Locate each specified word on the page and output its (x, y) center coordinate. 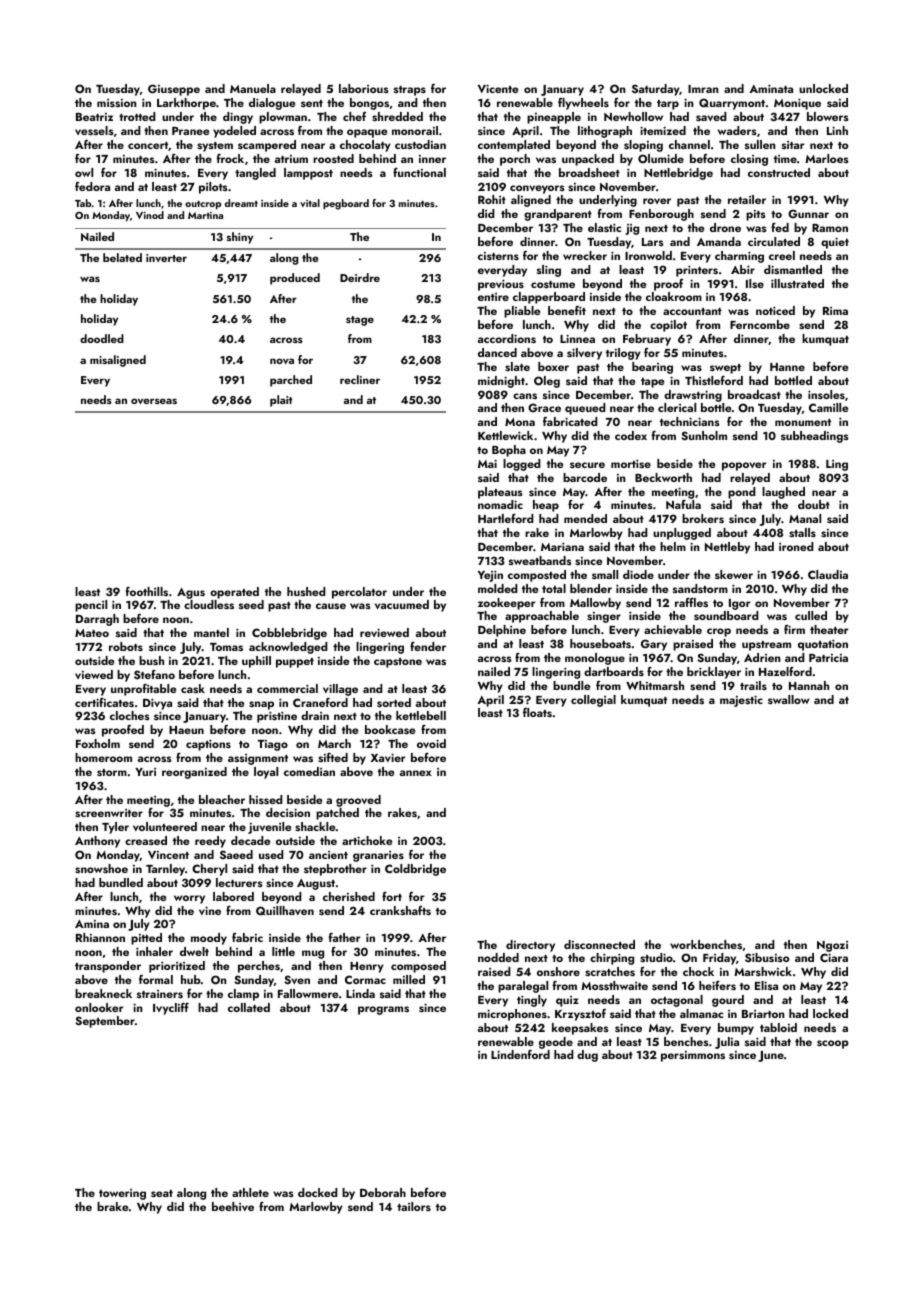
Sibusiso (767, 957)
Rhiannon (100, 937)
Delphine (502, 631)
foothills (146, 591)
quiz (567, 1001)
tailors (414, 1206)
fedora (92, 186)
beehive (233, 1206)
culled (811, 615)
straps (410, 91)
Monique (797, 104)
